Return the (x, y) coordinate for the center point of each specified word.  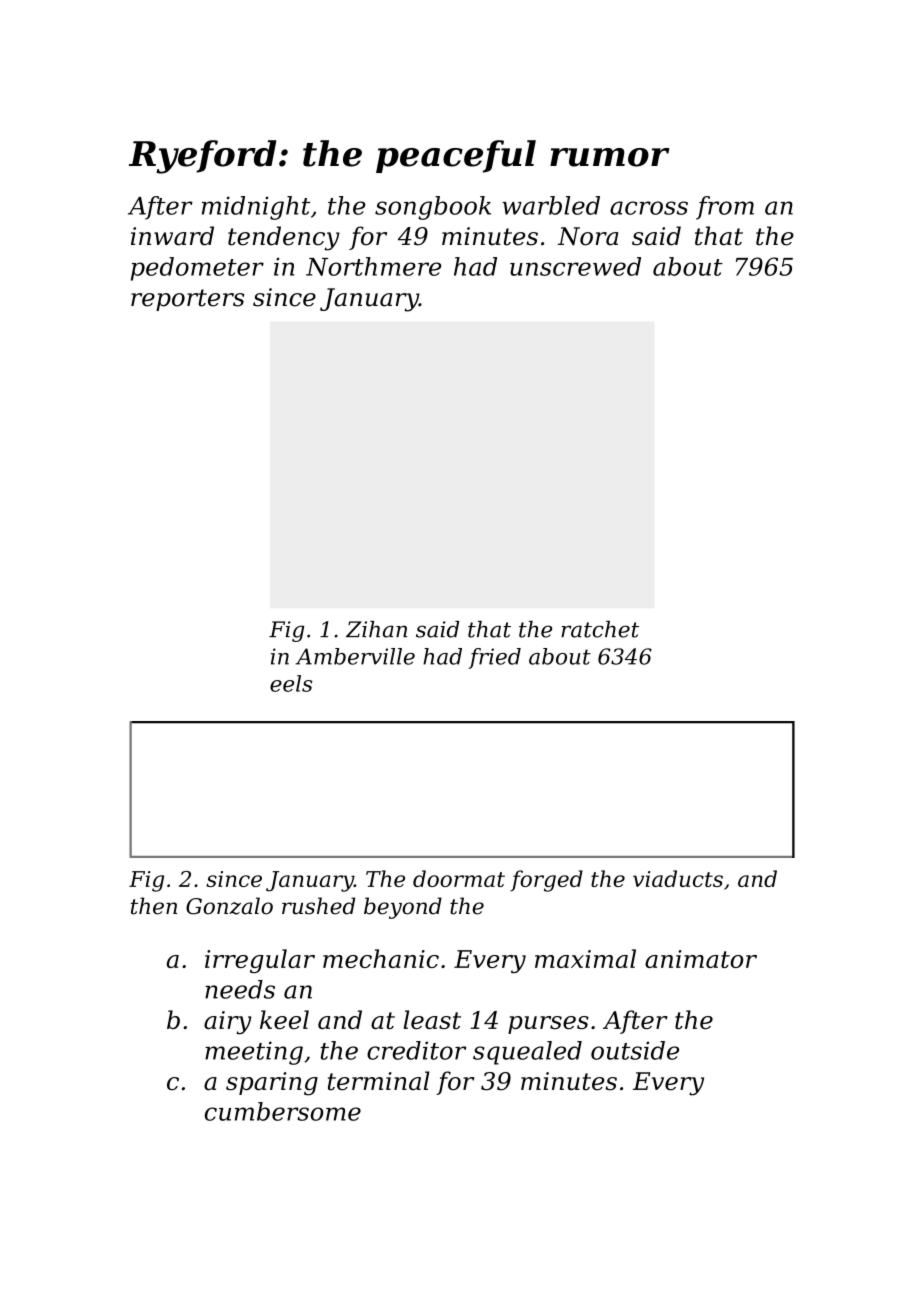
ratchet (600, 629)
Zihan (376, 629)
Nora (588, 236)
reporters (188, 300)
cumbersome (283, 1111)
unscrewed (575, 266)
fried (494, 658)
